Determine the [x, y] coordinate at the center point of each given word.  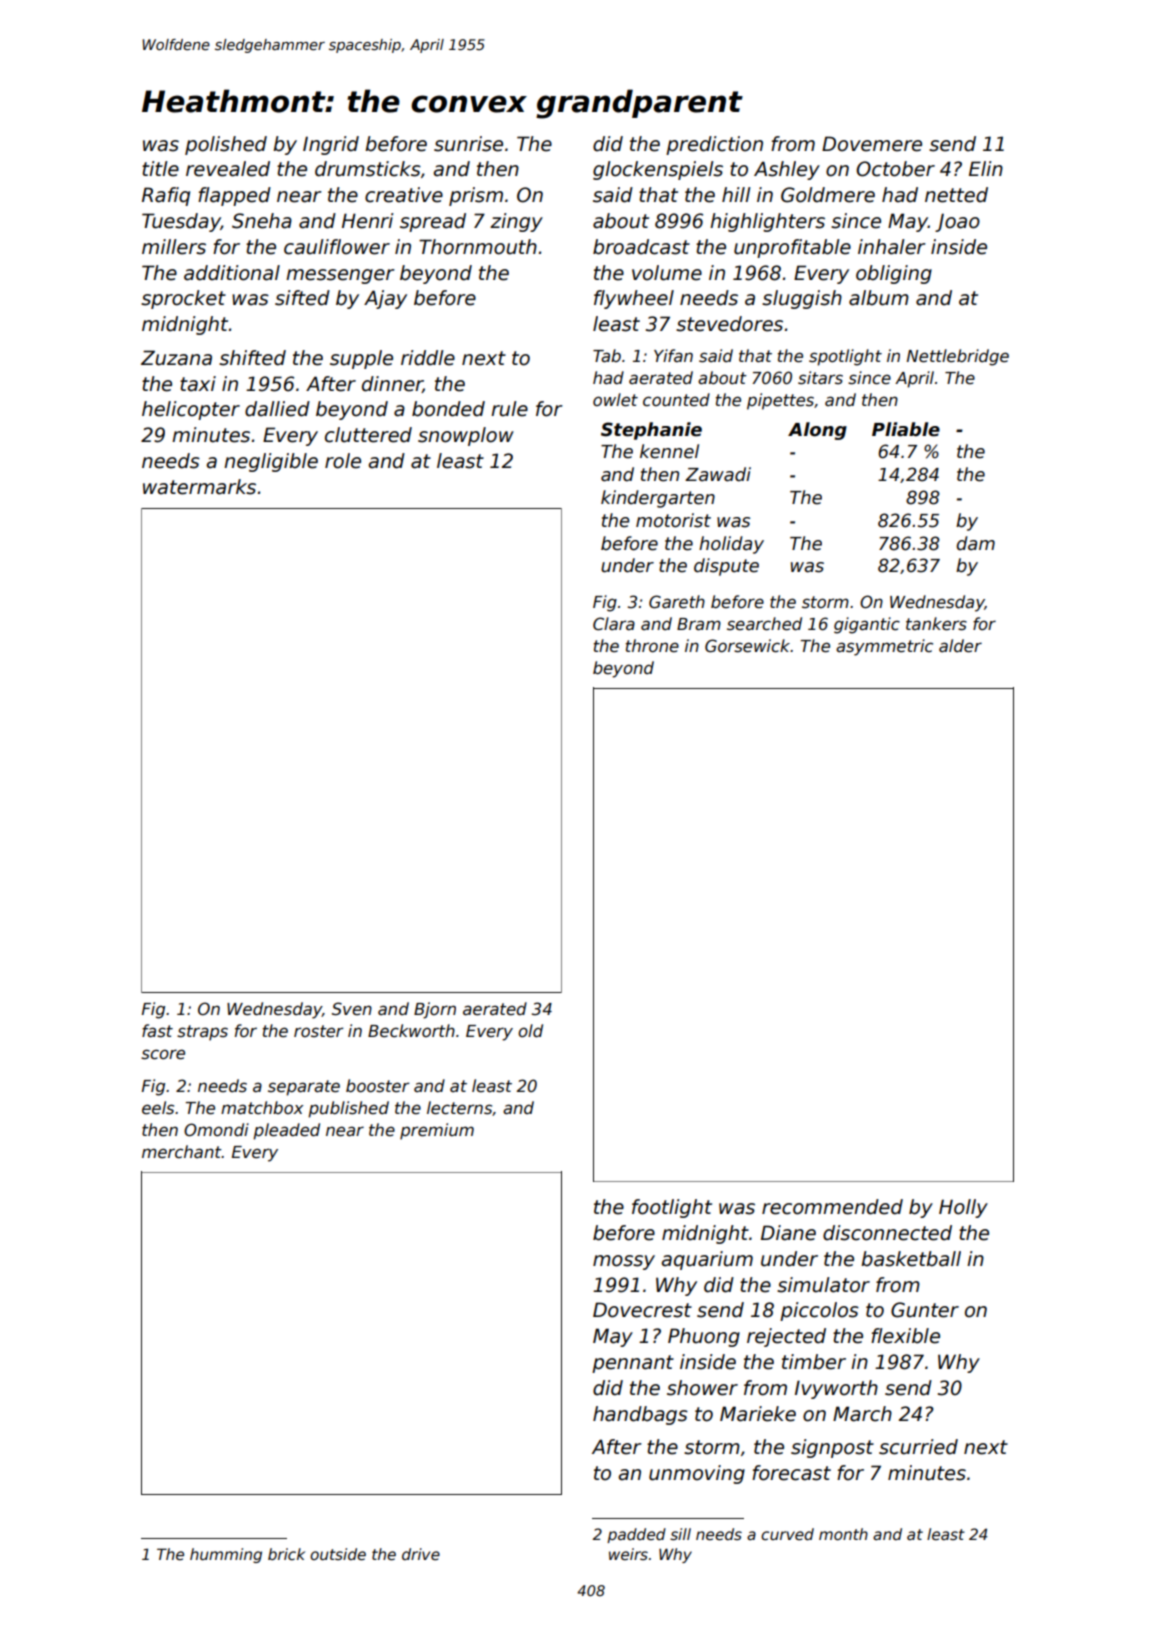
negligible [271, 462]
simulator [823, 1285]
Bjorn [435, 1010]
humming [226, 1555]
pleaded [286, 1131]
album [879, 298]
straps [202, 1033]
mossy [624, 1262]
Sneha [262, 221]
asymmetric [884, 647]
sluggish [802, 299]
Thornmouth [478, 247]
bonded [448, 409]
